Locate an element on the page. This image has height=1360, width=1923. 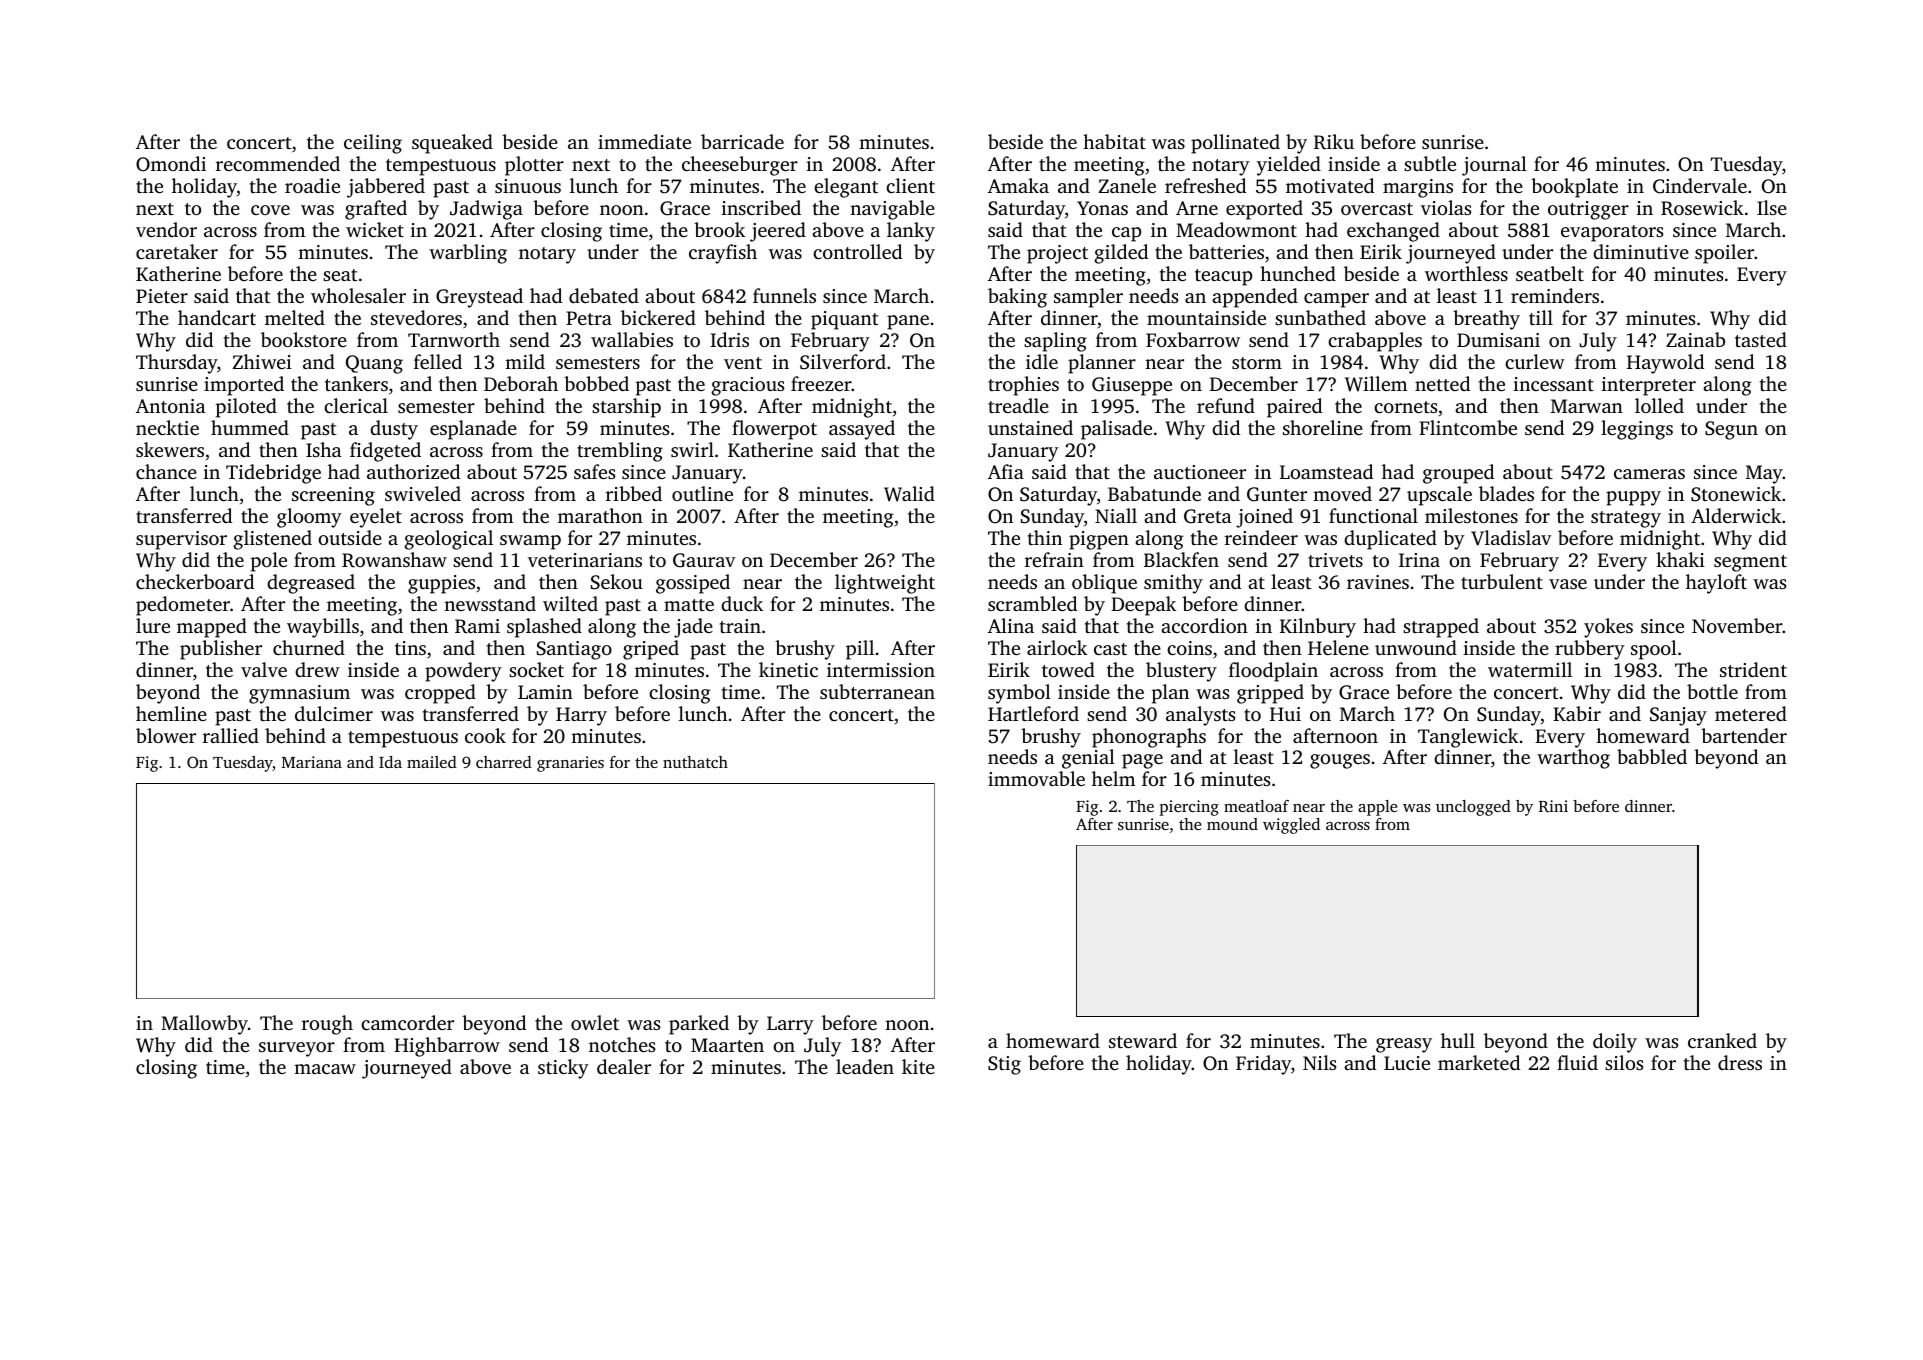
Mallowby is located at coordinates (204, 1025).
